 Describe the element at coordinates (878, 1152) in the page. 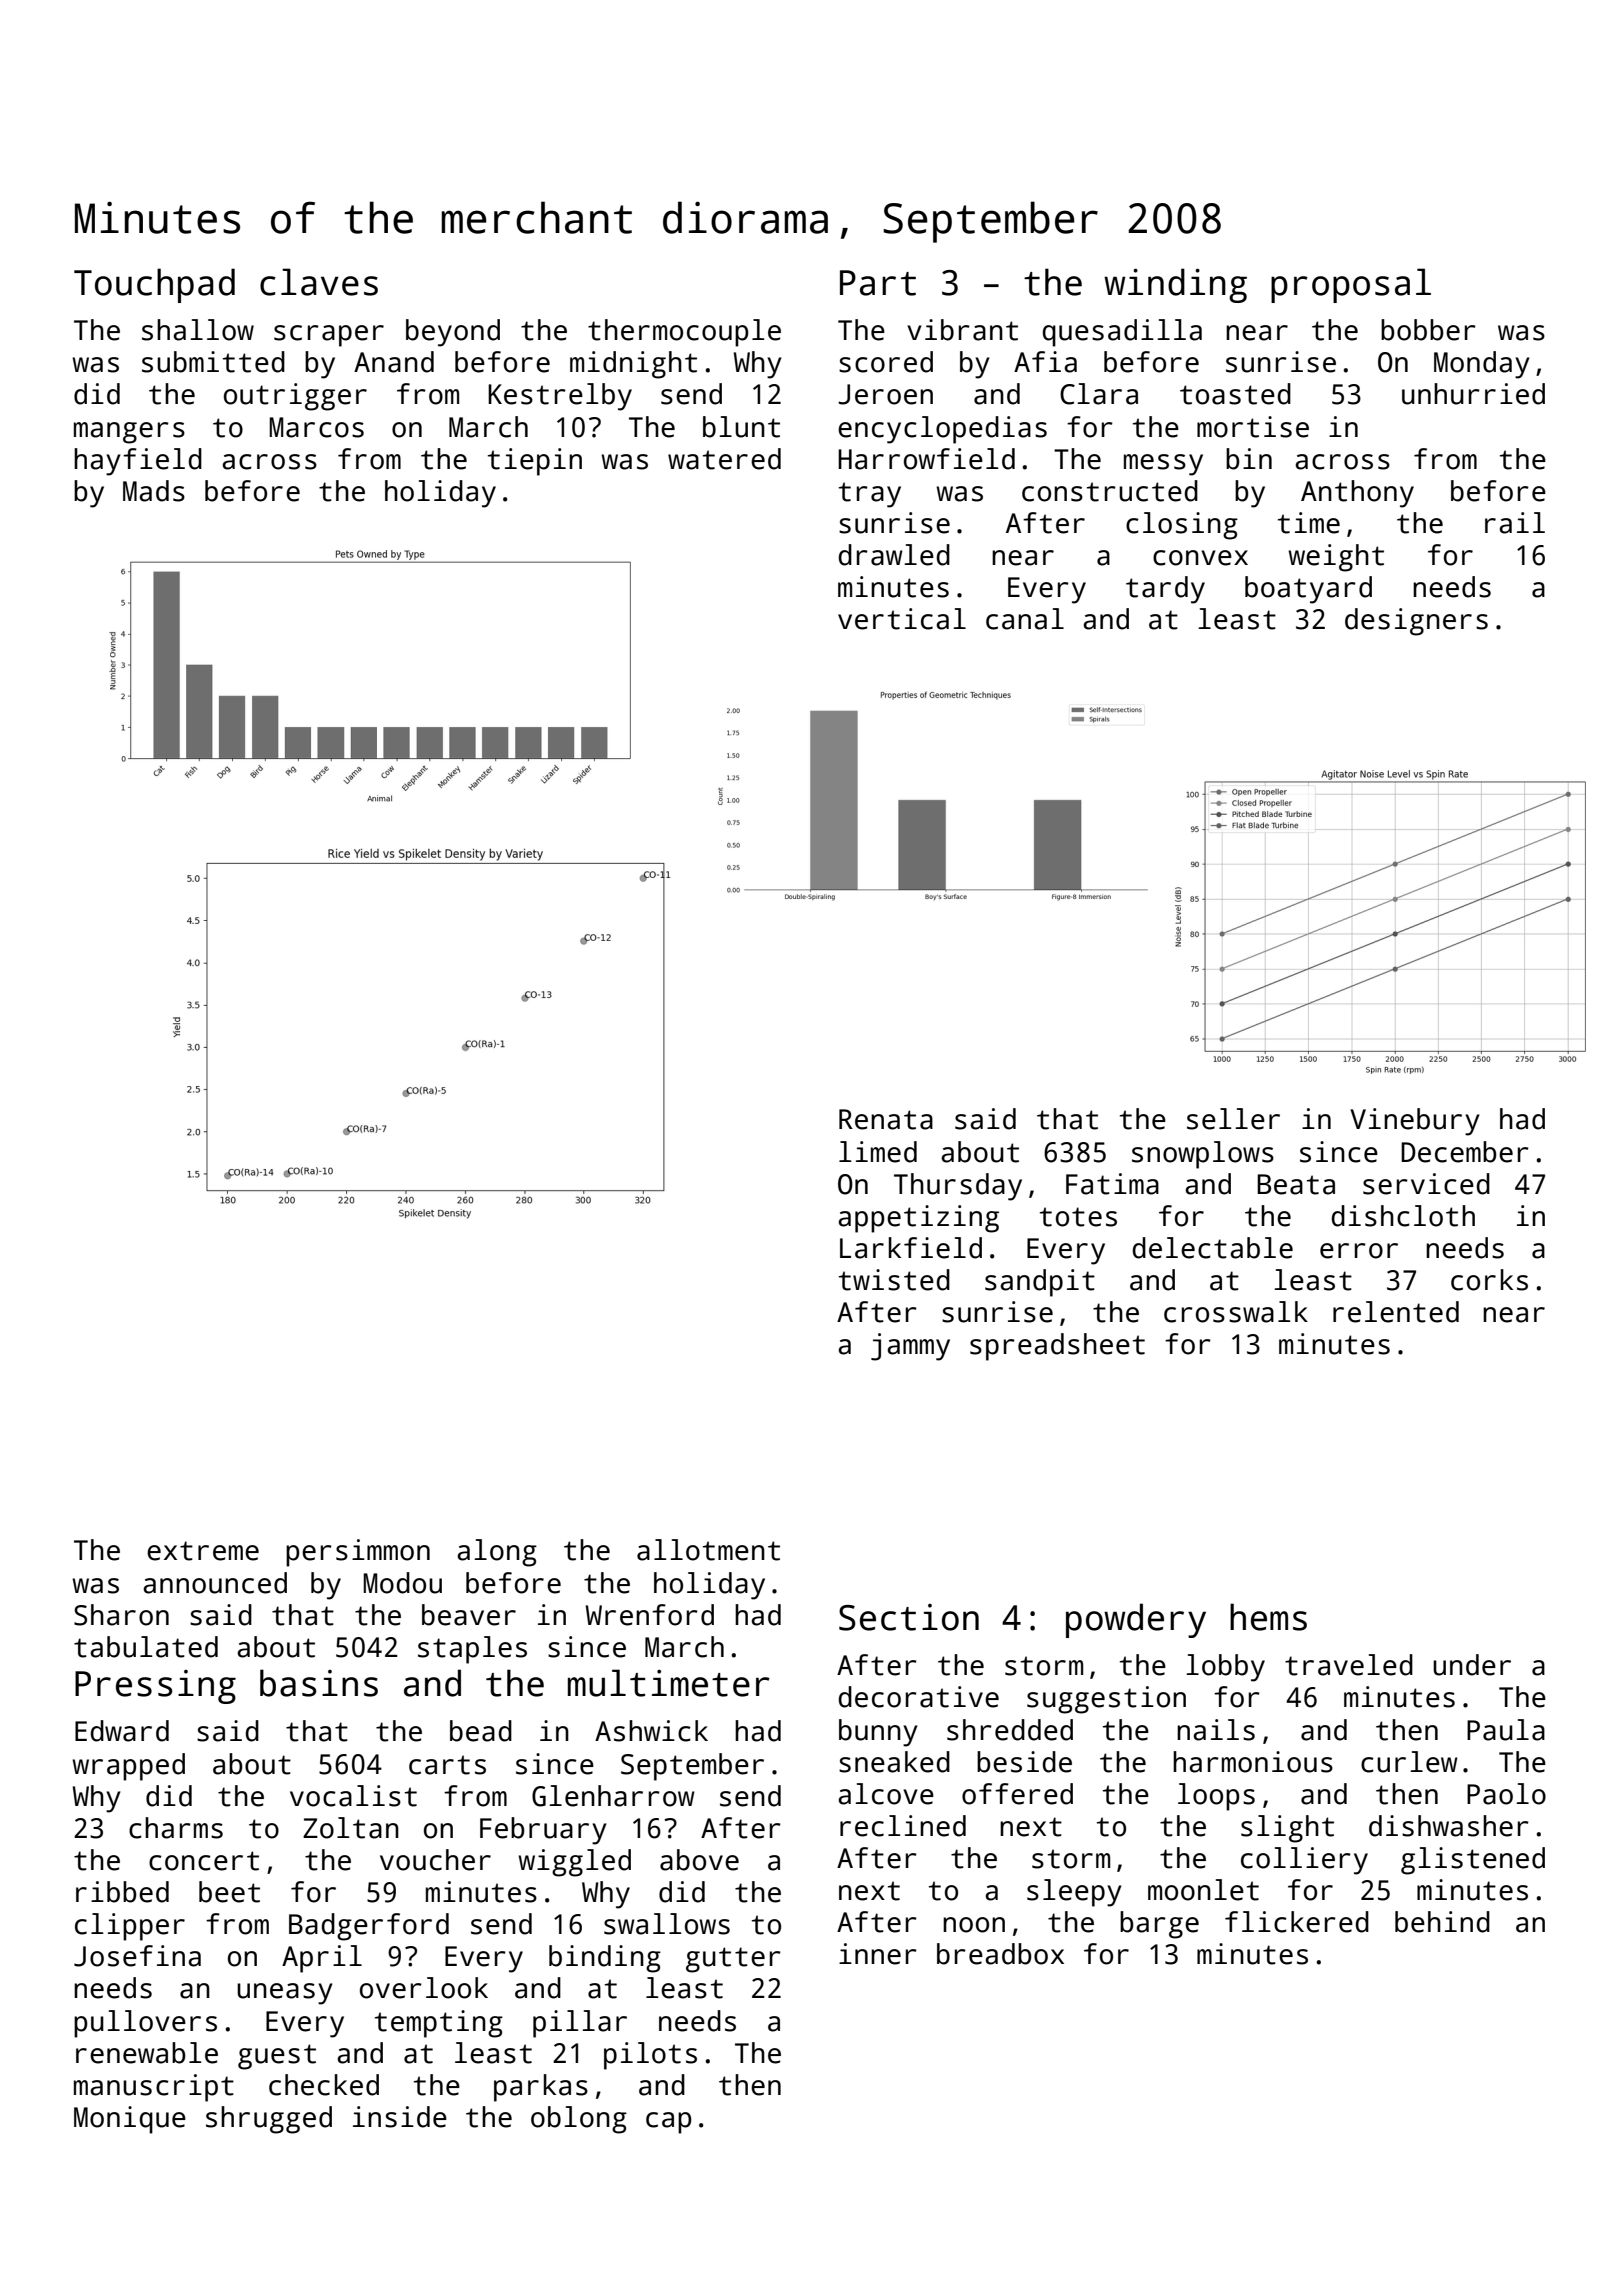

I see `limed` at that location.
